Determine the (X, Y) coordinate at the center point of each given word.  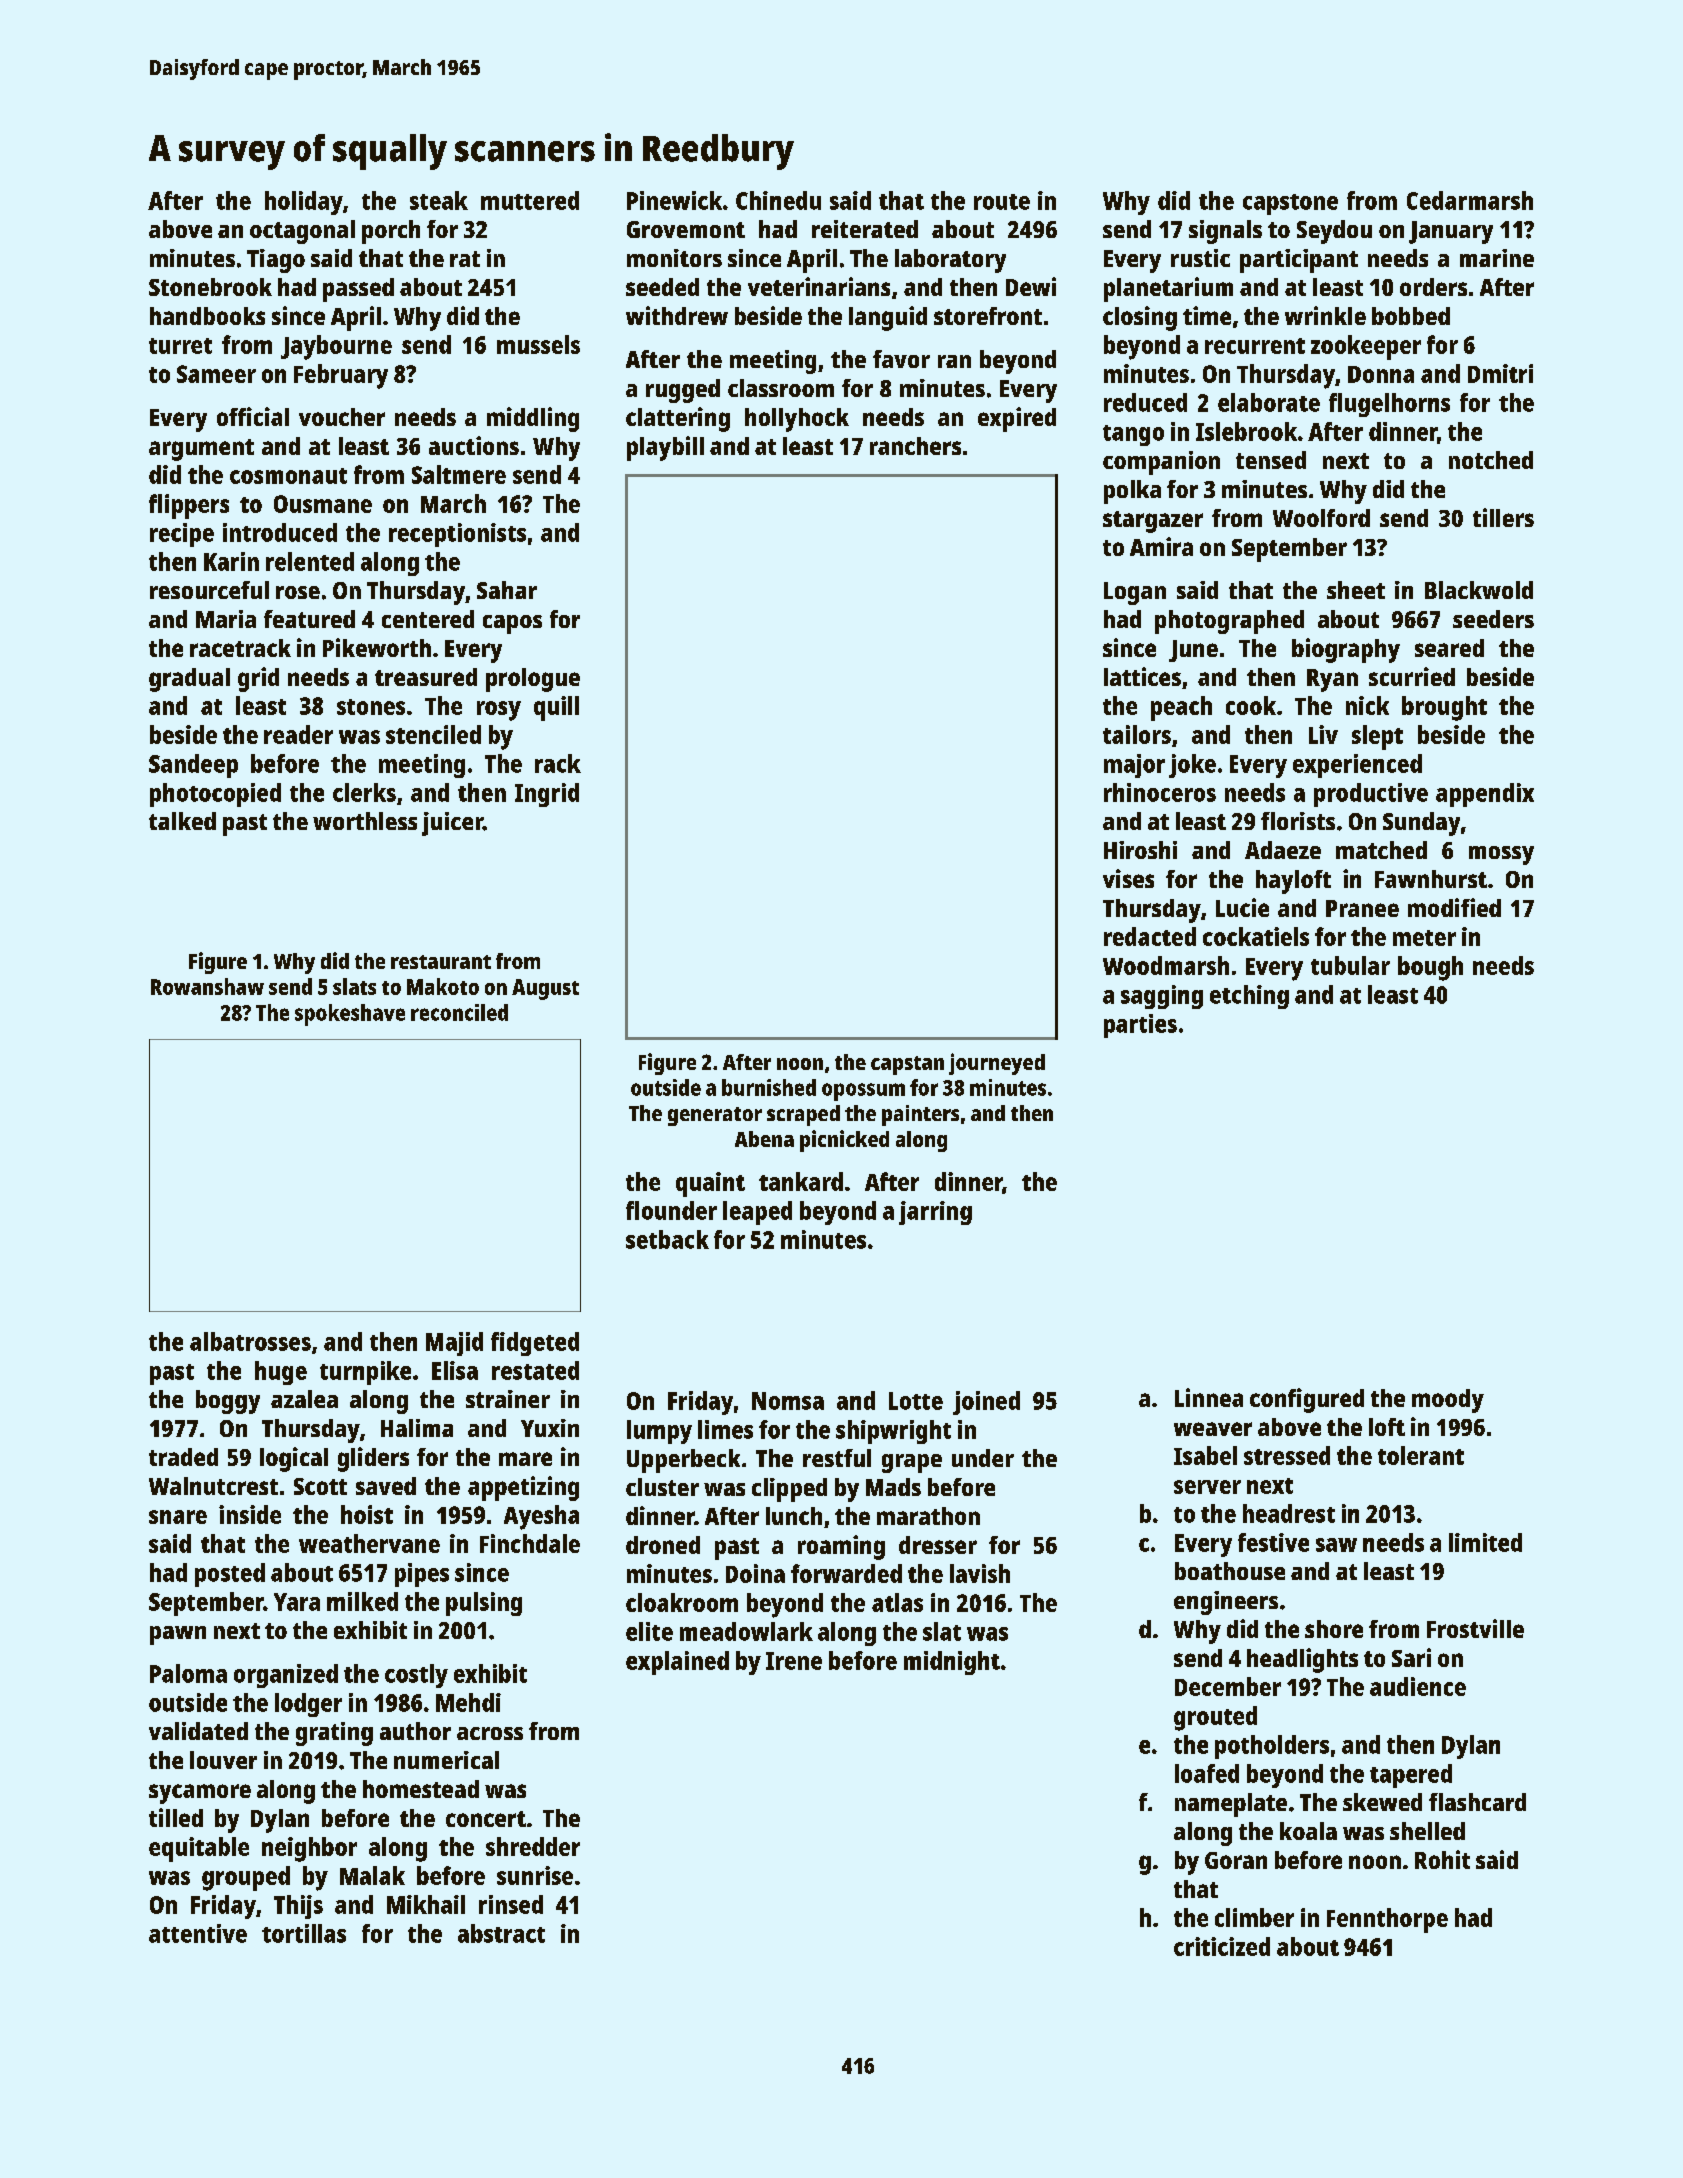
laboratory (950, 261)
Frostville (1475, 1628)
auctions (474, 445)
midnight (952, 1663)
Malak (372, 1875)
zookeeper (1366, 347)
